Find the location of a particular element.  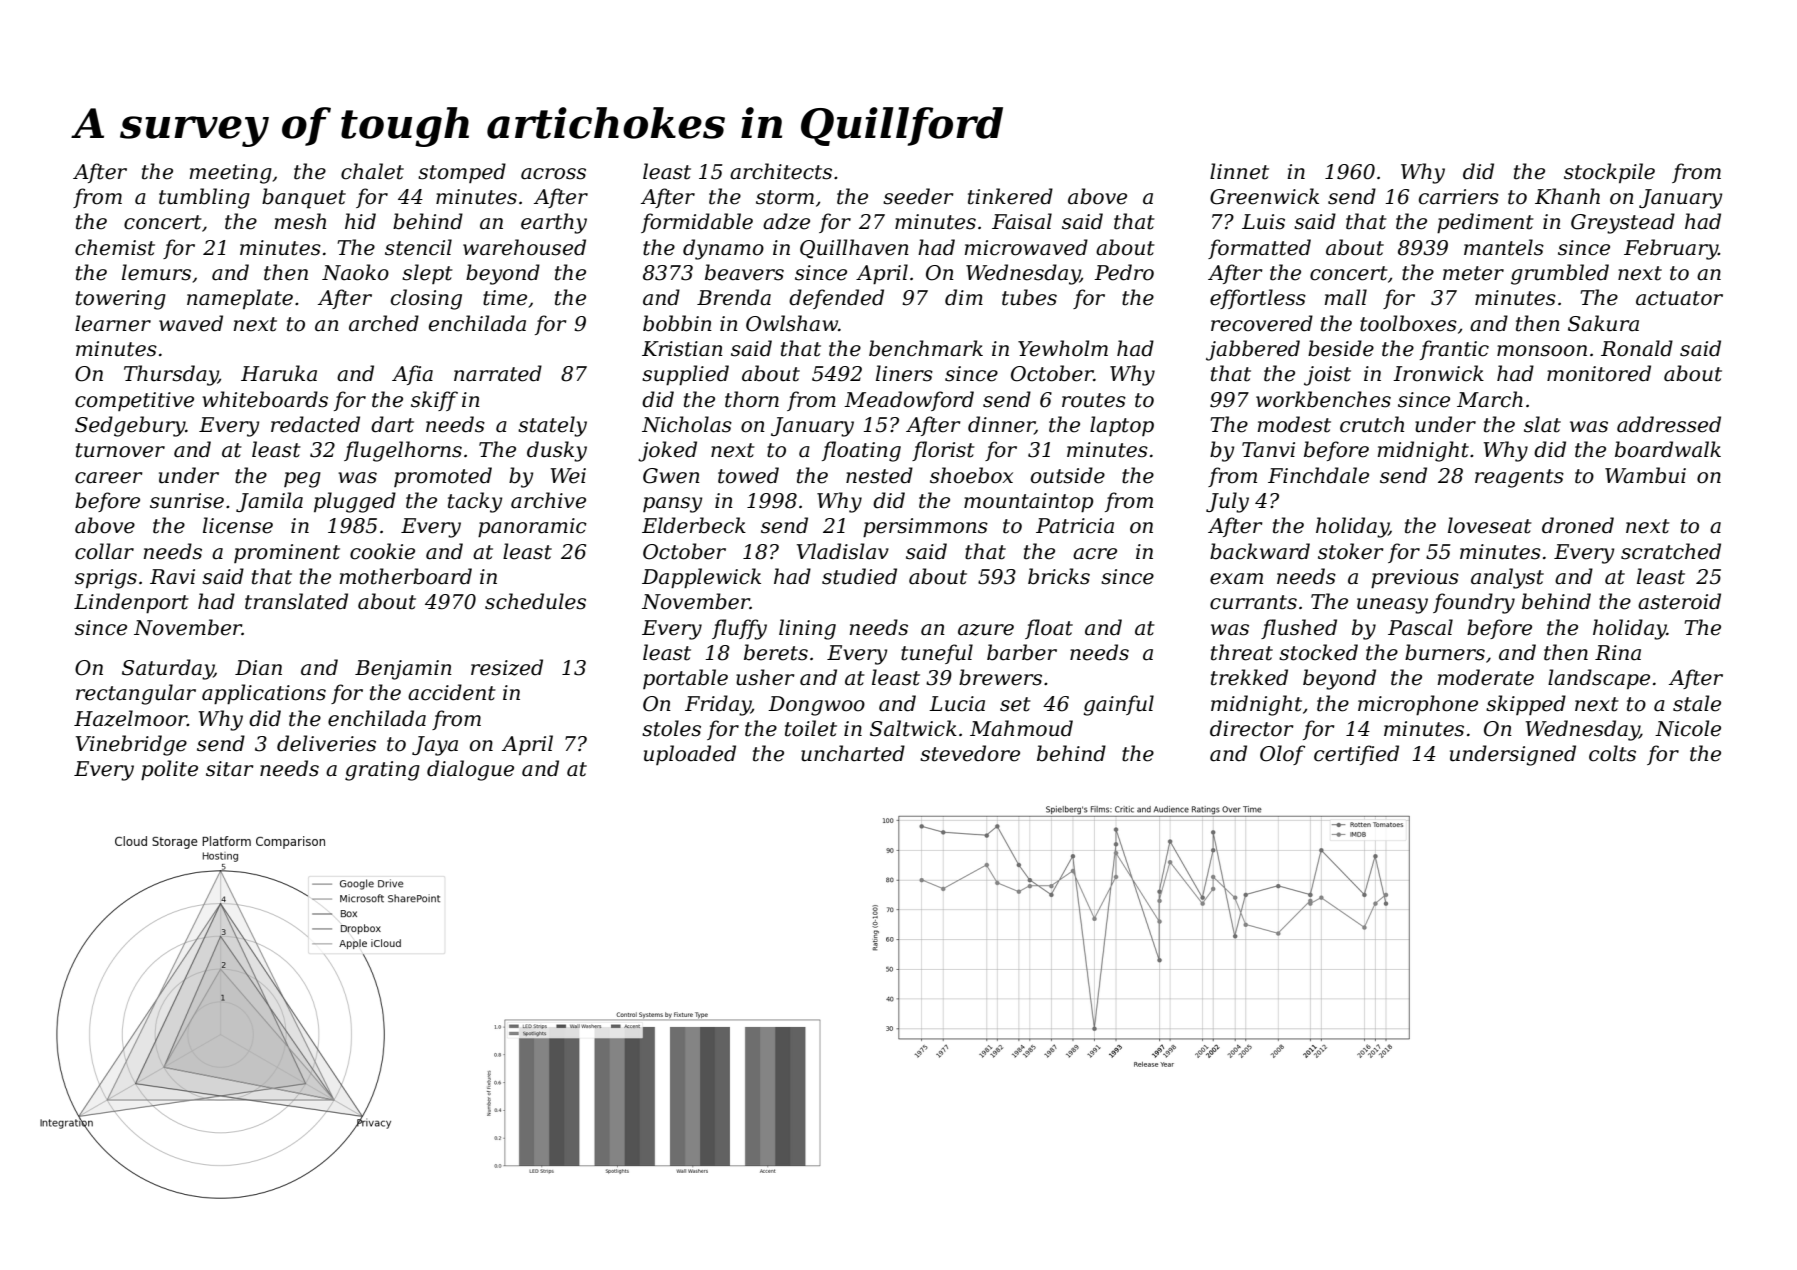

meeting is located at coordinates (231, 174).
